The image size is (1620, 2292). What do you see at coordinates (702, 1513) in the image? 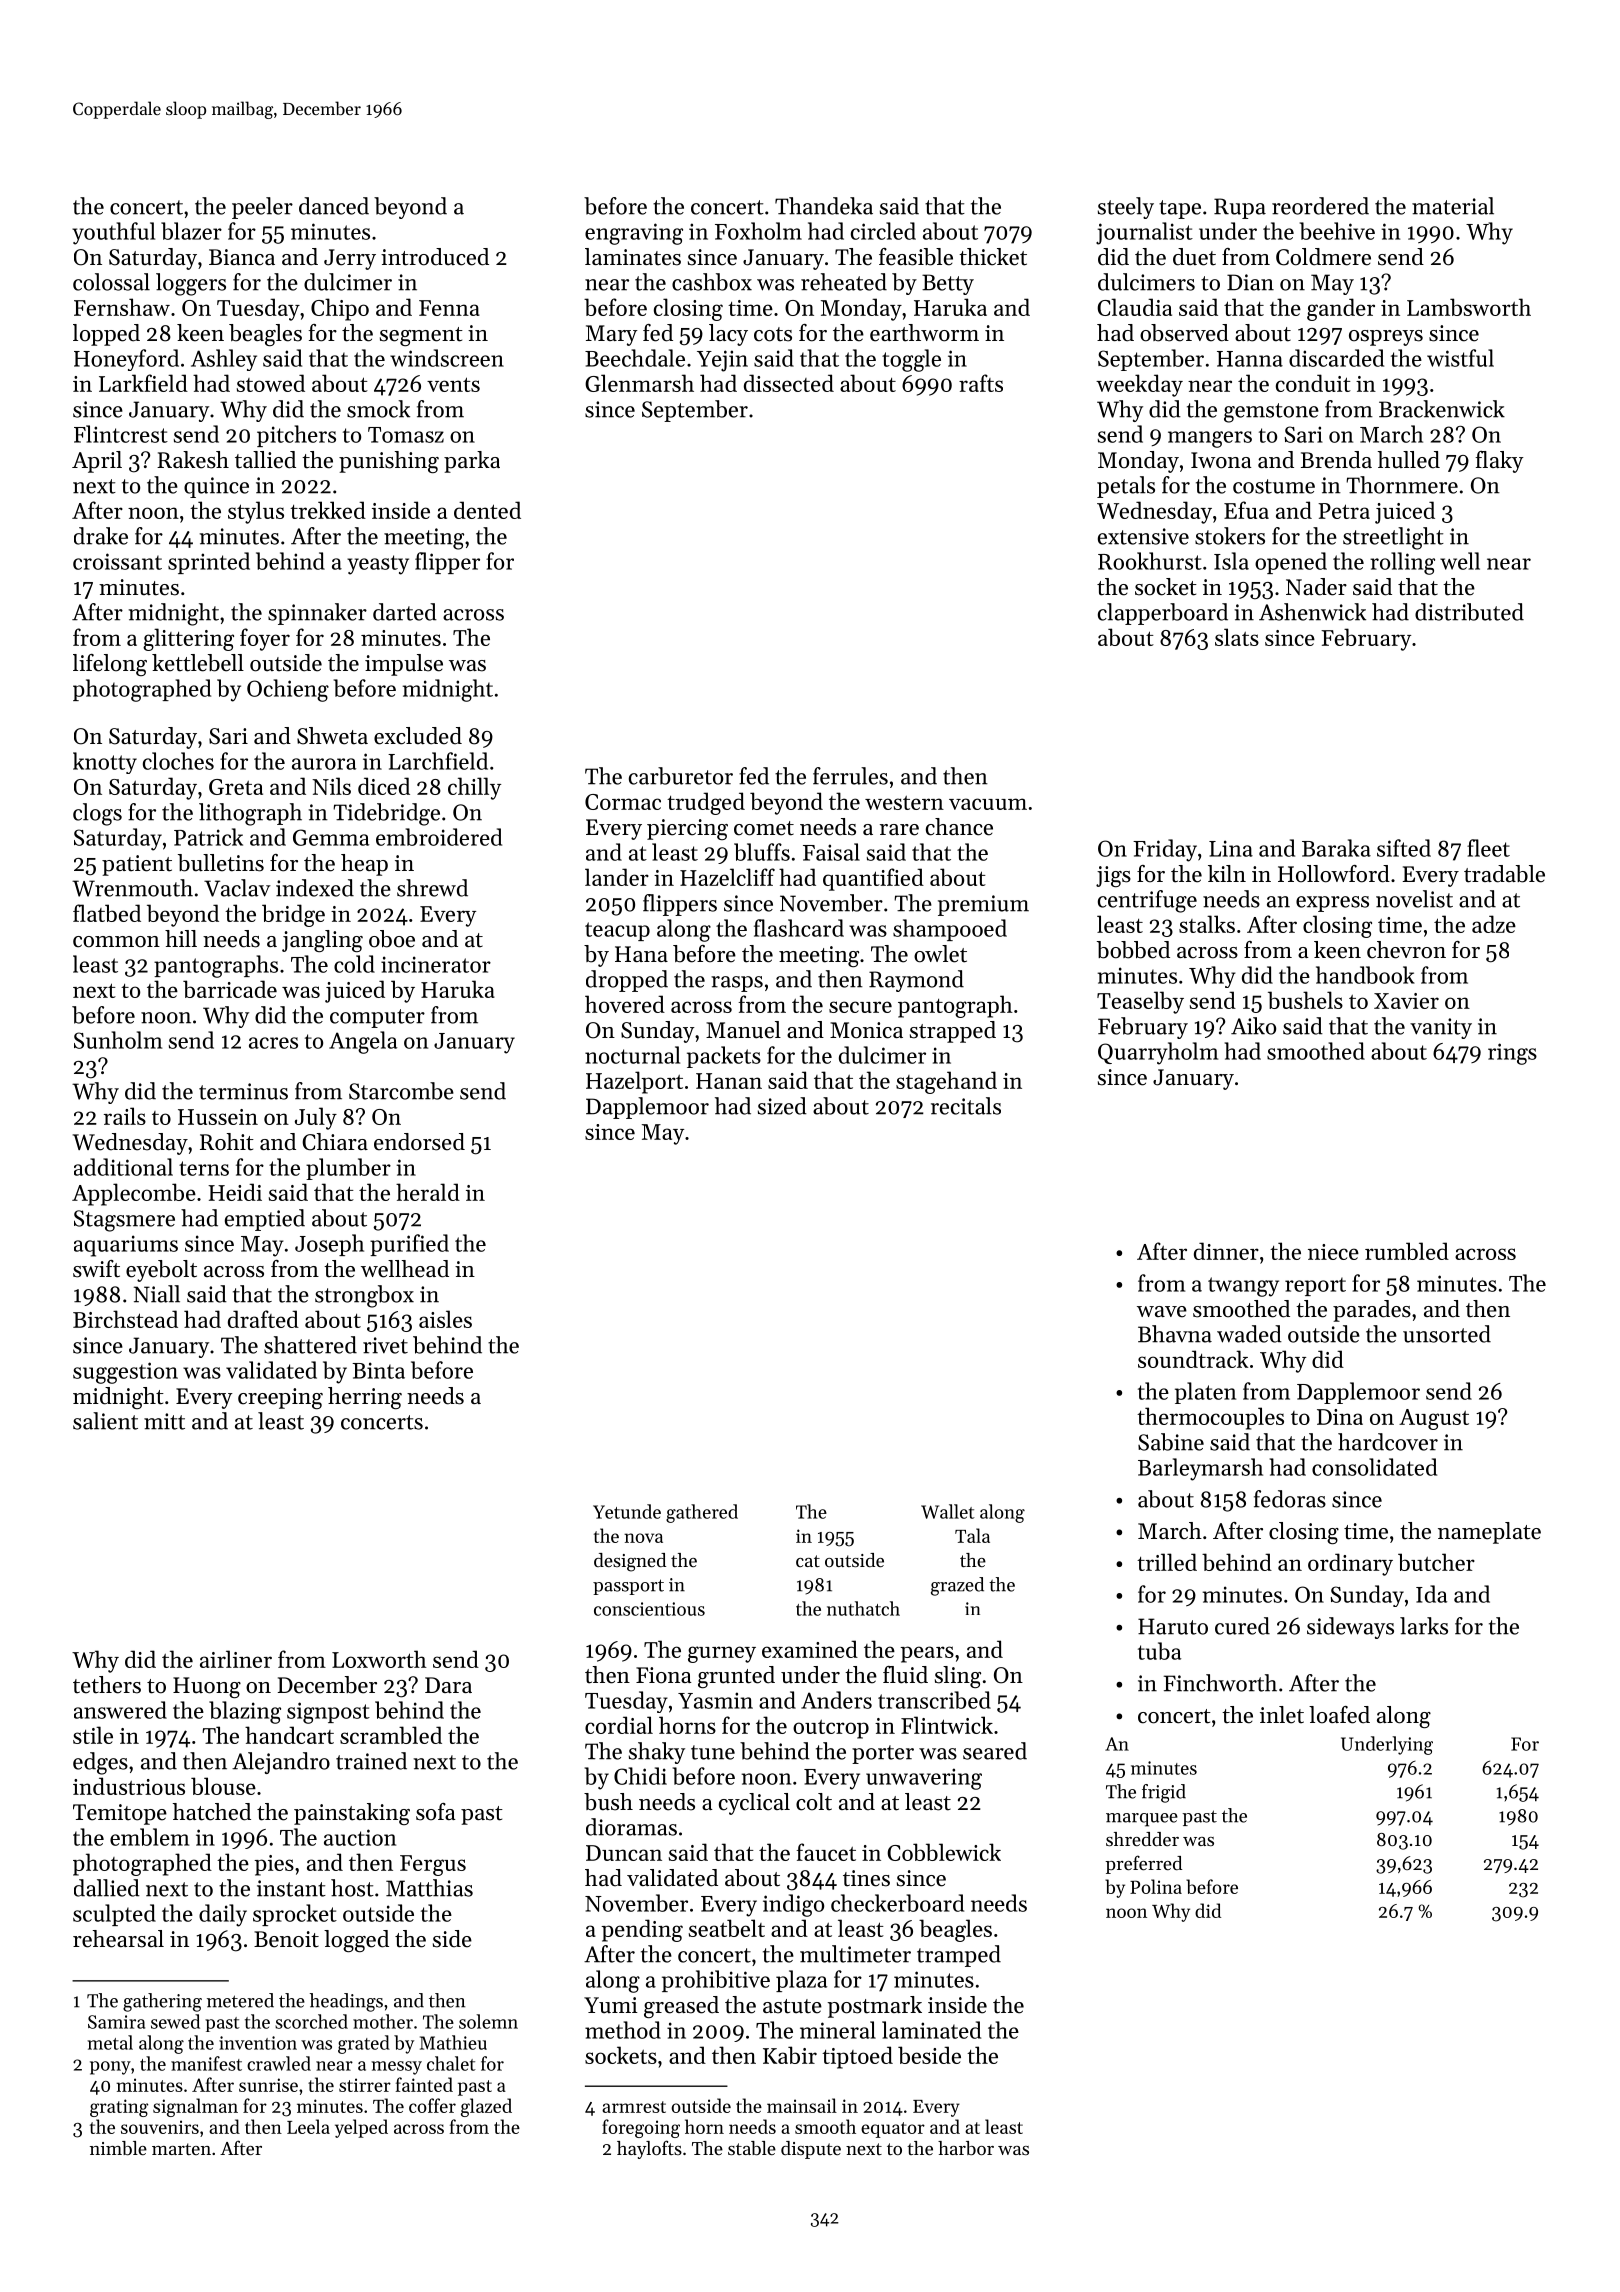
I see `gathered` at bounding box center [702, 1513].
